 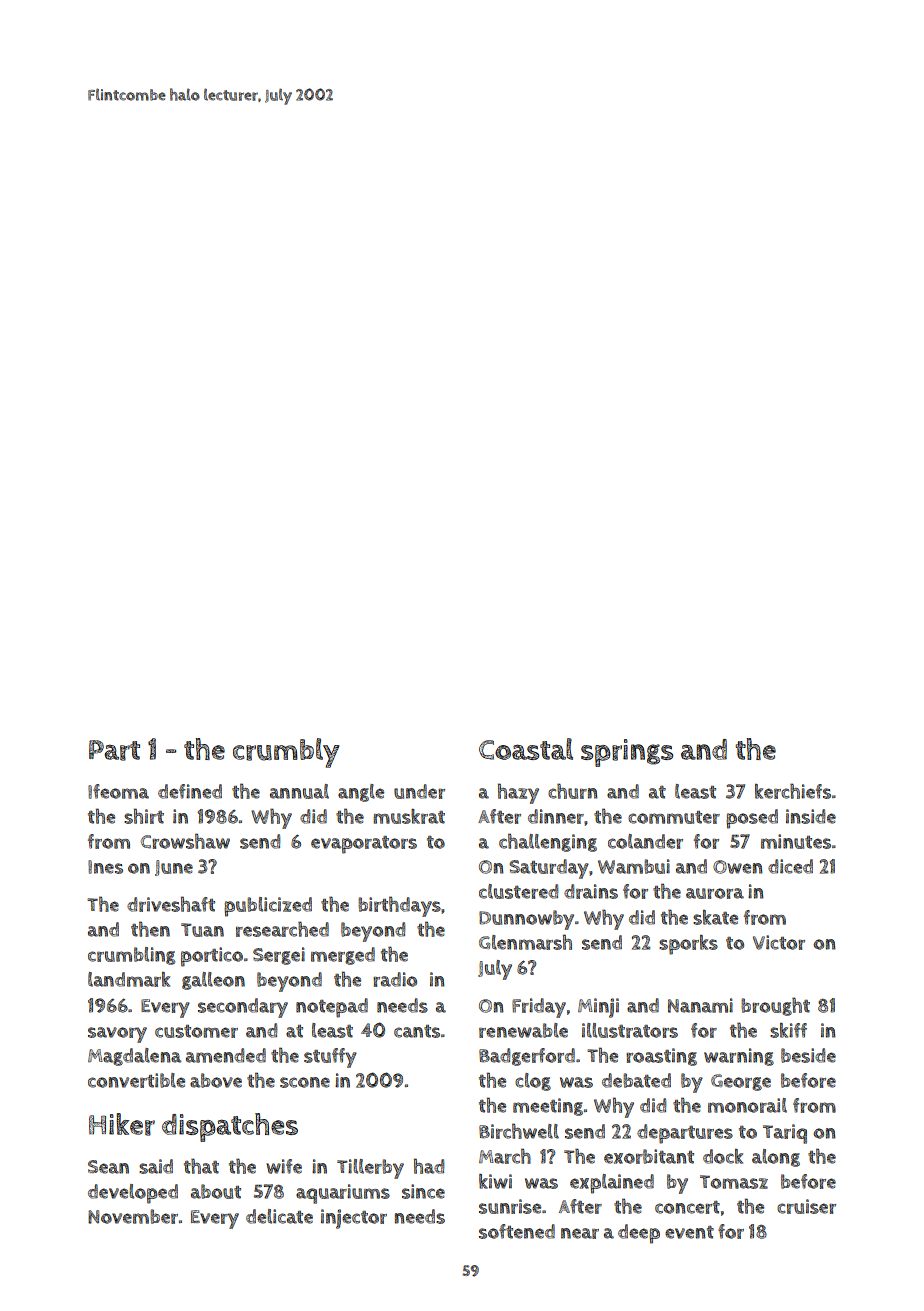 I want to click on Coastal, so click(x=526, y=749).
